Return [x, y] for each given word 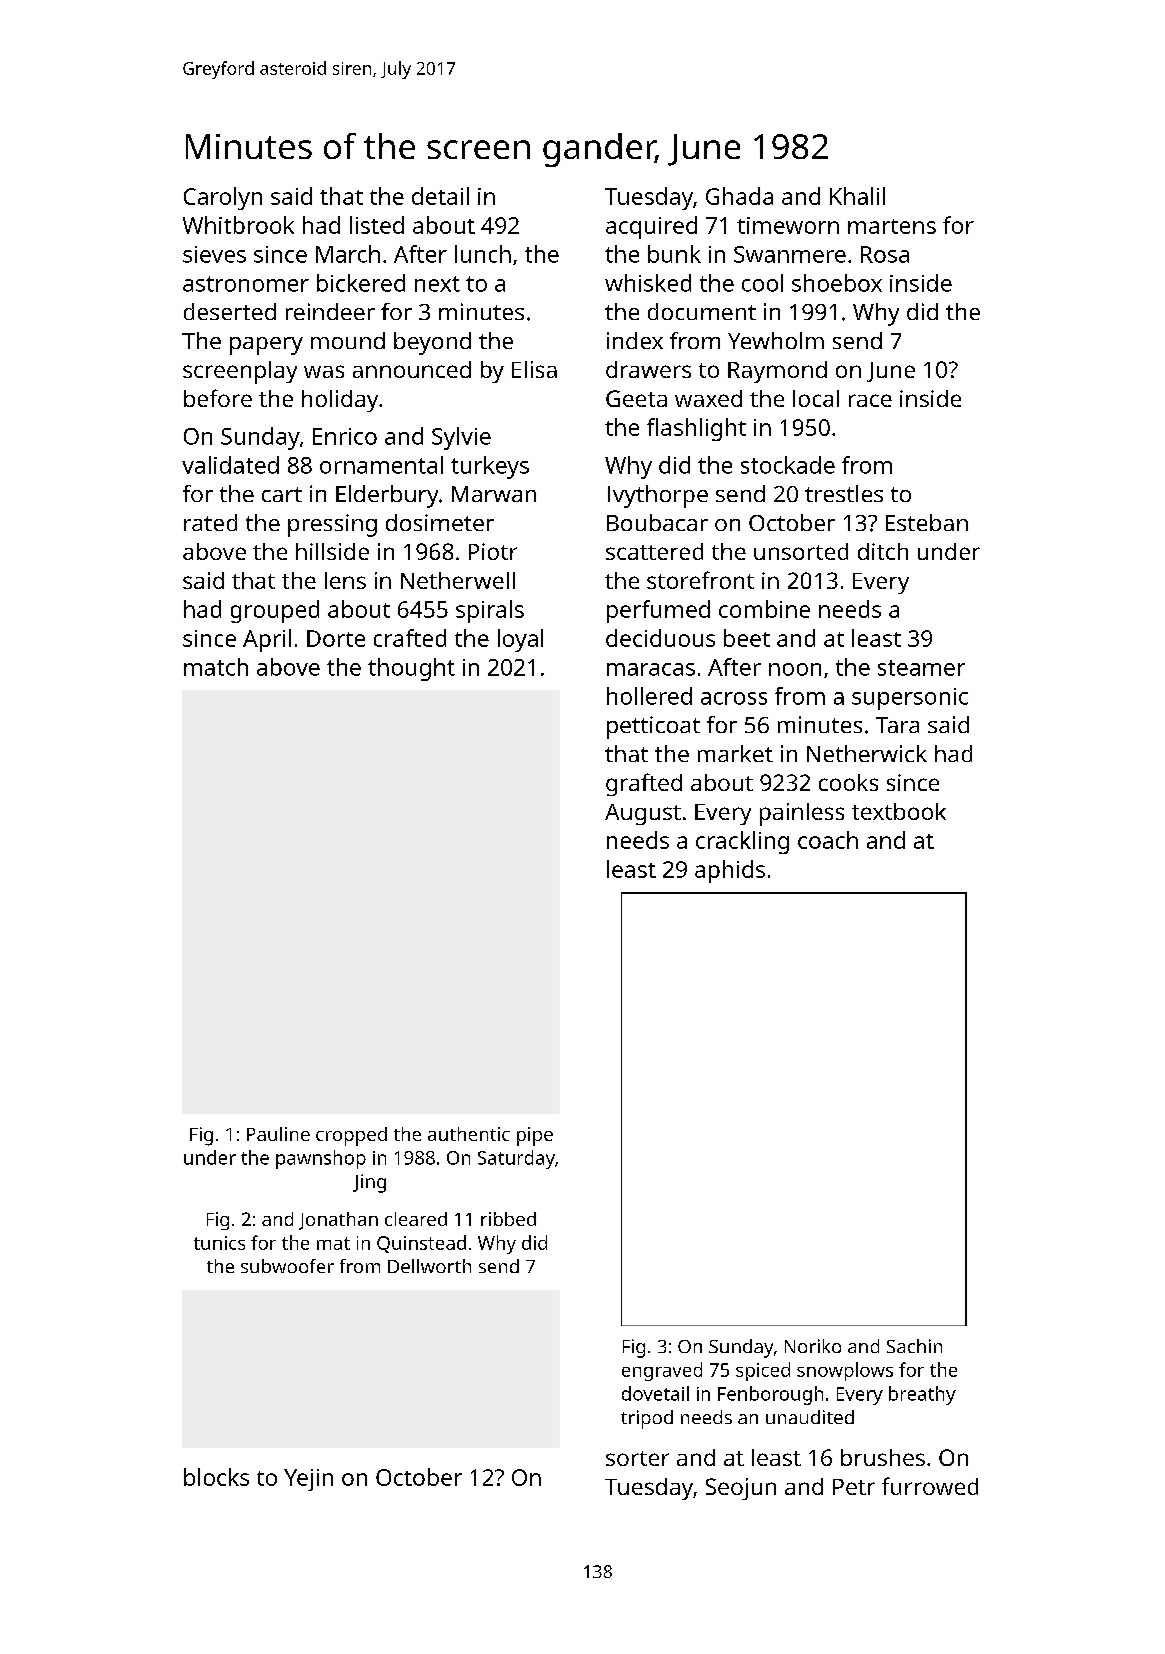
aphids [730, 871]
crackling [742, 842]
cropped [351, 1136]
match [216, 667]
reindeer [330, 311]
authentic [469, 1134]
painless [802, 814]
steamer [921, 668]
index [635, 340]
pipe [535, 1136]
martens [892, 226]
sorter [637, 1458]
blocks [216, 1477]
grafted [644, 784]
